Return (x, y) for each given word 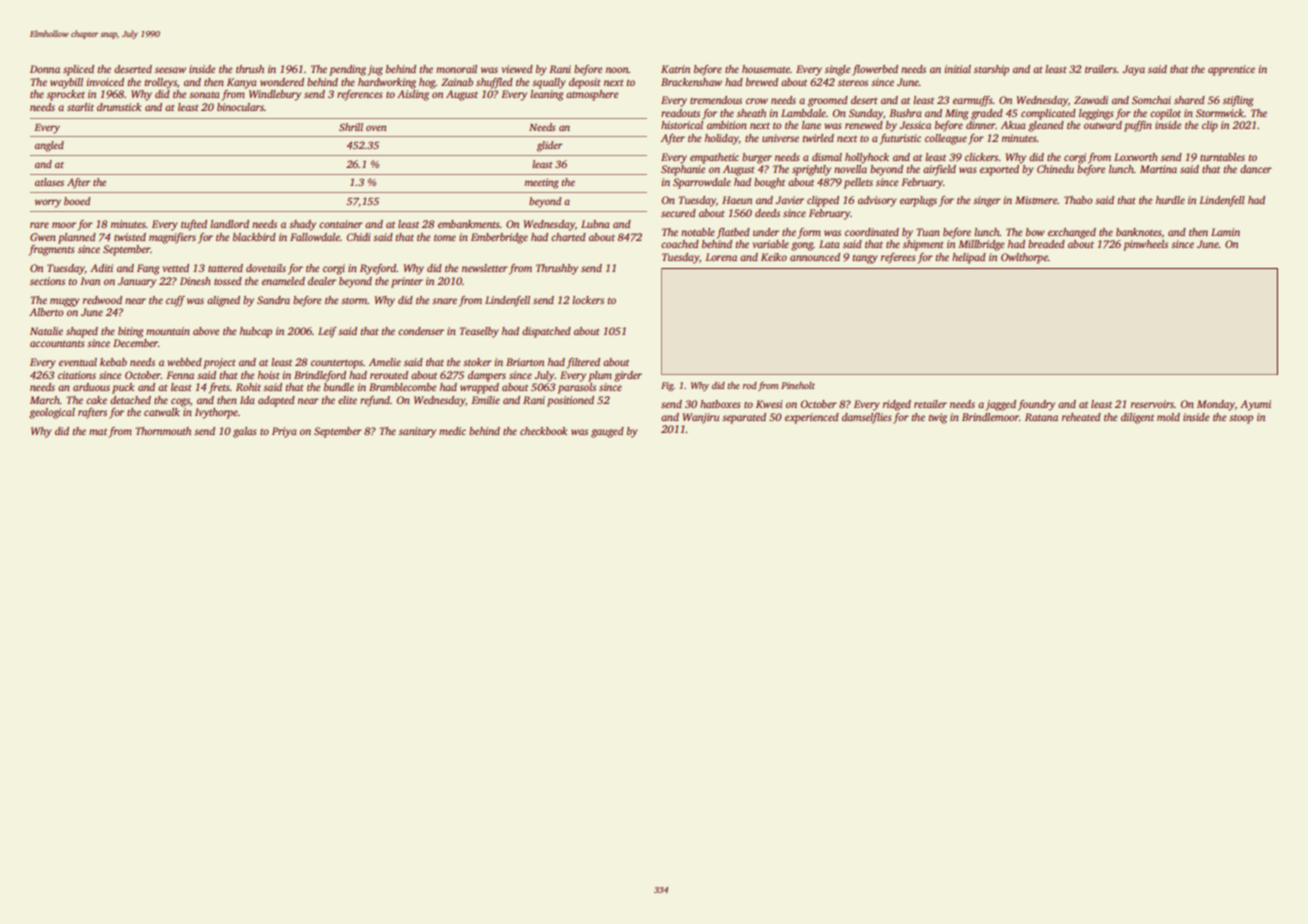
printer (407, 282)
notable (698, 232)
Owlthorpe (1024, 258)
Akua (1013, 125)
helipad (969, 258)
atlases (49, 182)
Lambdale (803, 113)
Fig (667, 386)
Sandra (273, 300)
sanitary (417, 432)
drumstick (119, 107)
